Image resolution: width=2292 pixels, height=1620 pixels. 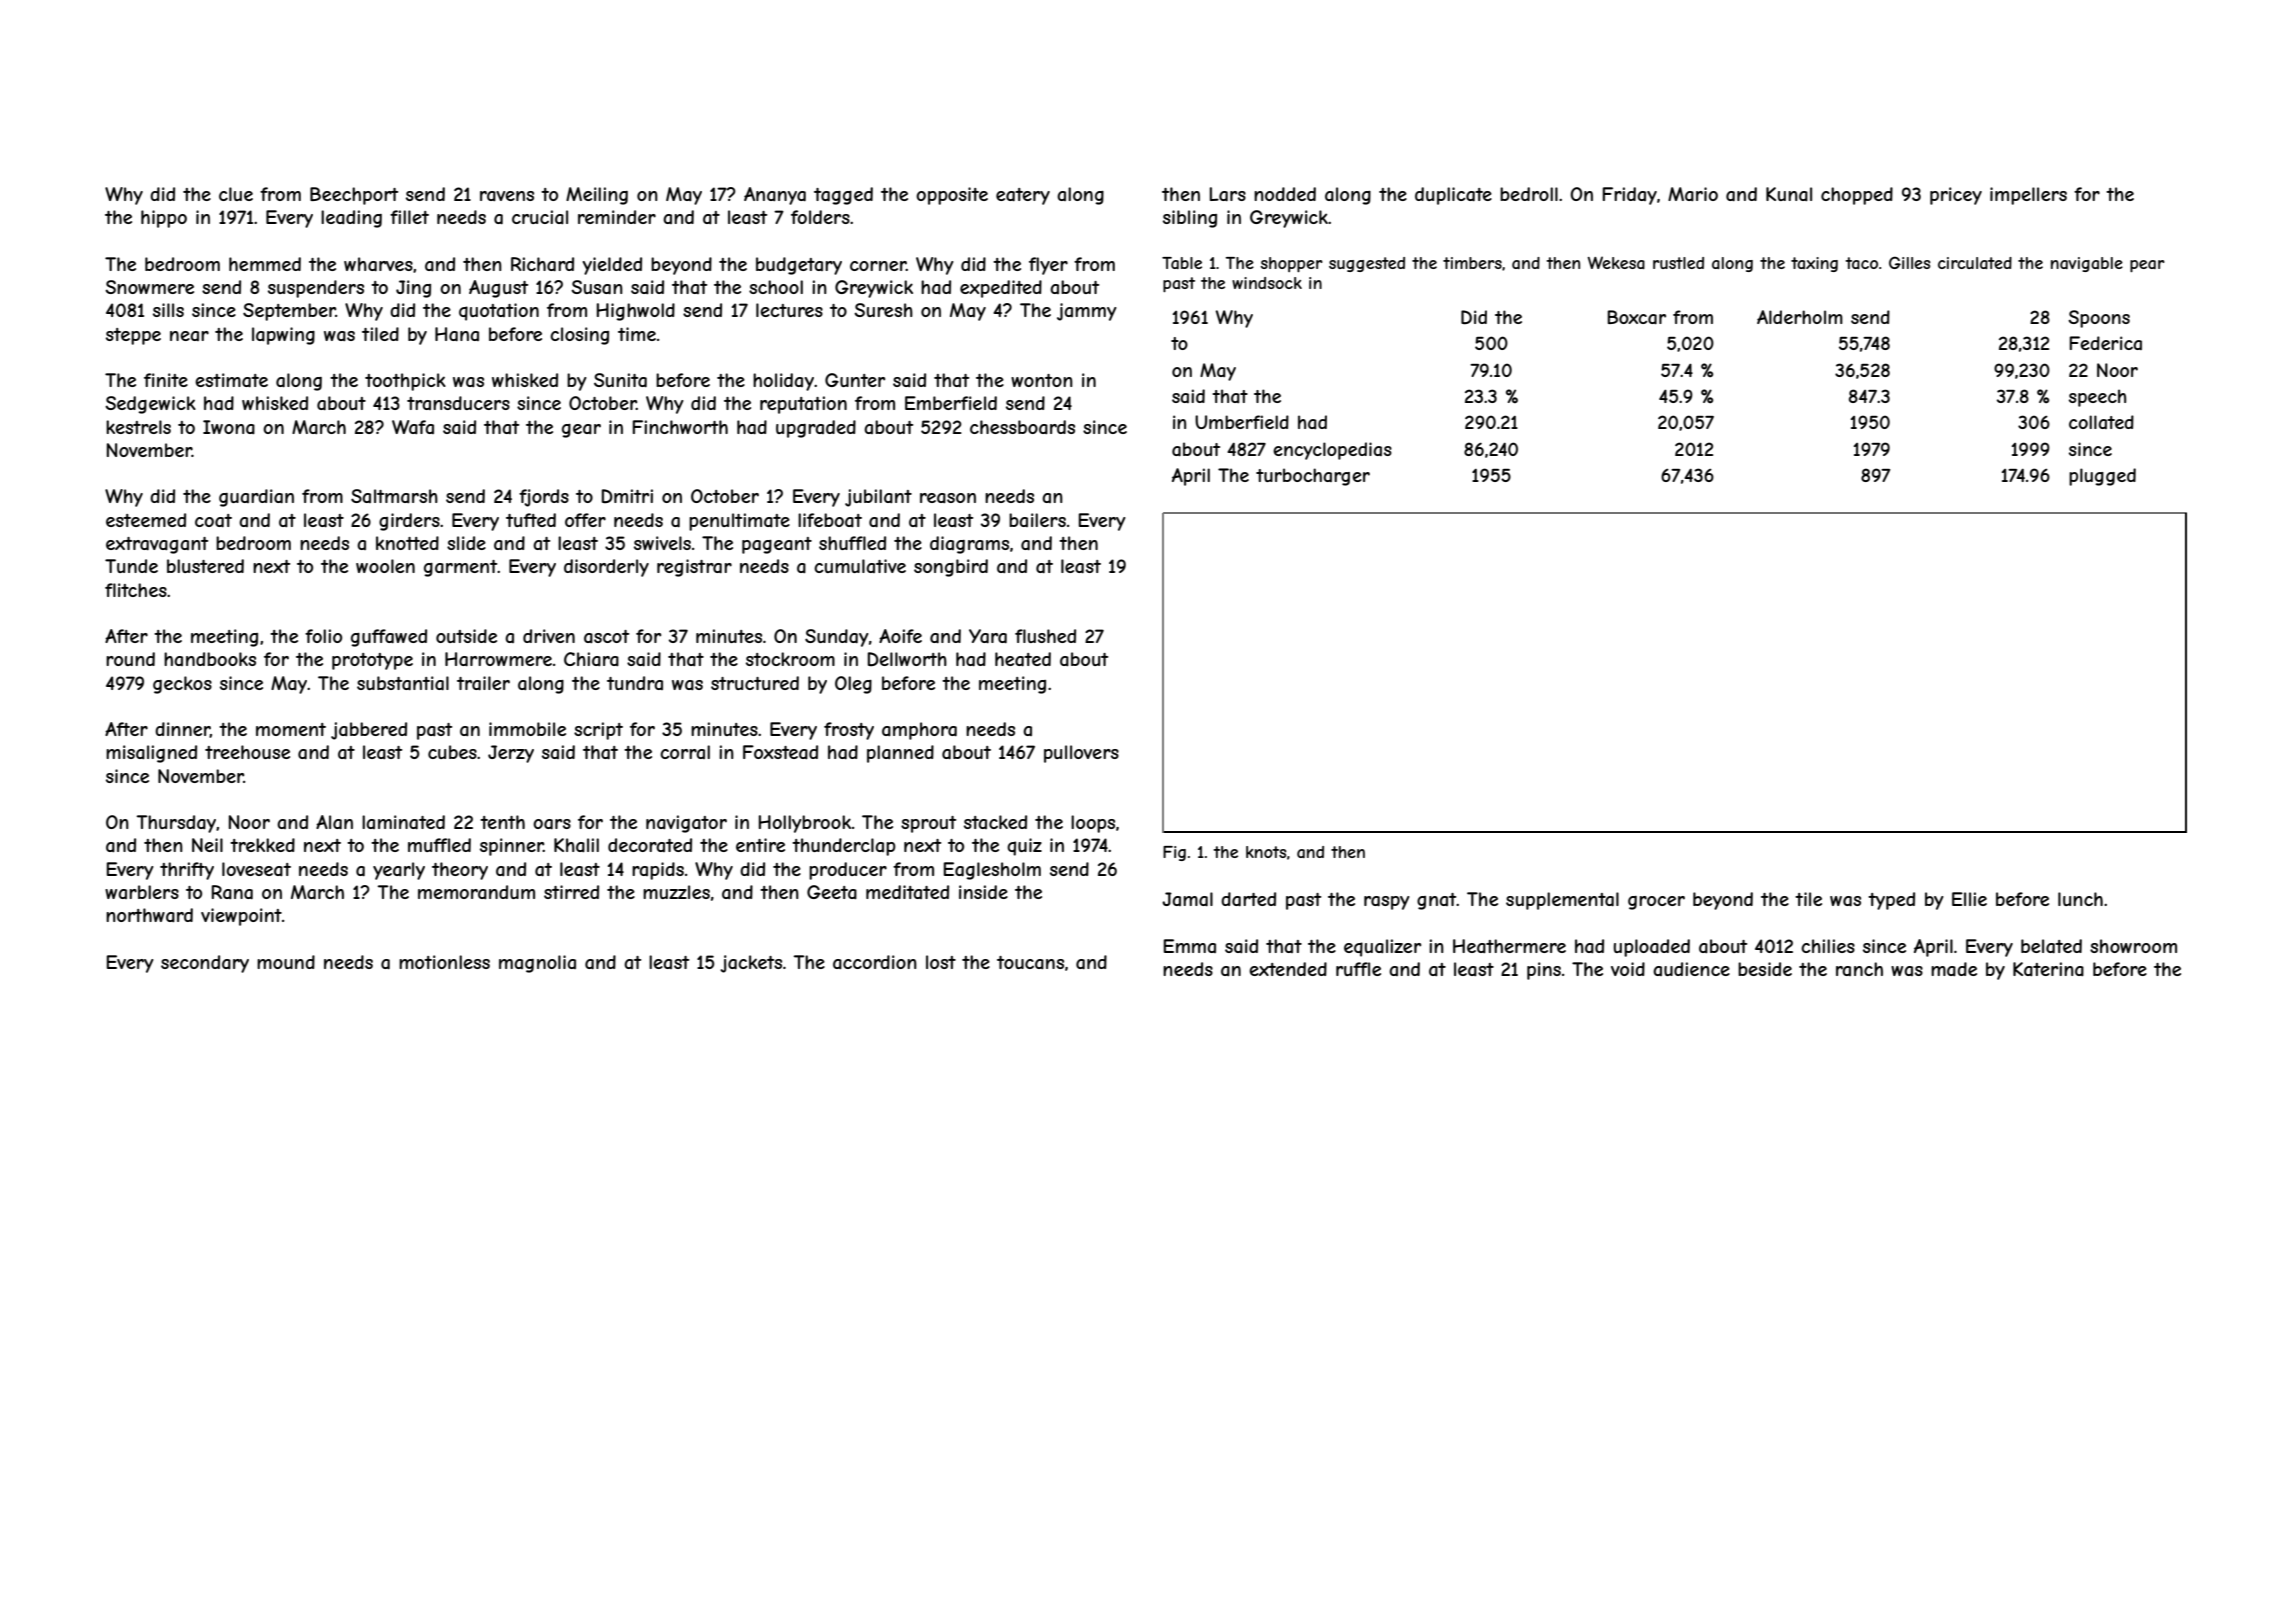 What do you see at coordinates (2080, 899) in the screenshot?
I see `lunch` at bounding box center [2080, 899].
